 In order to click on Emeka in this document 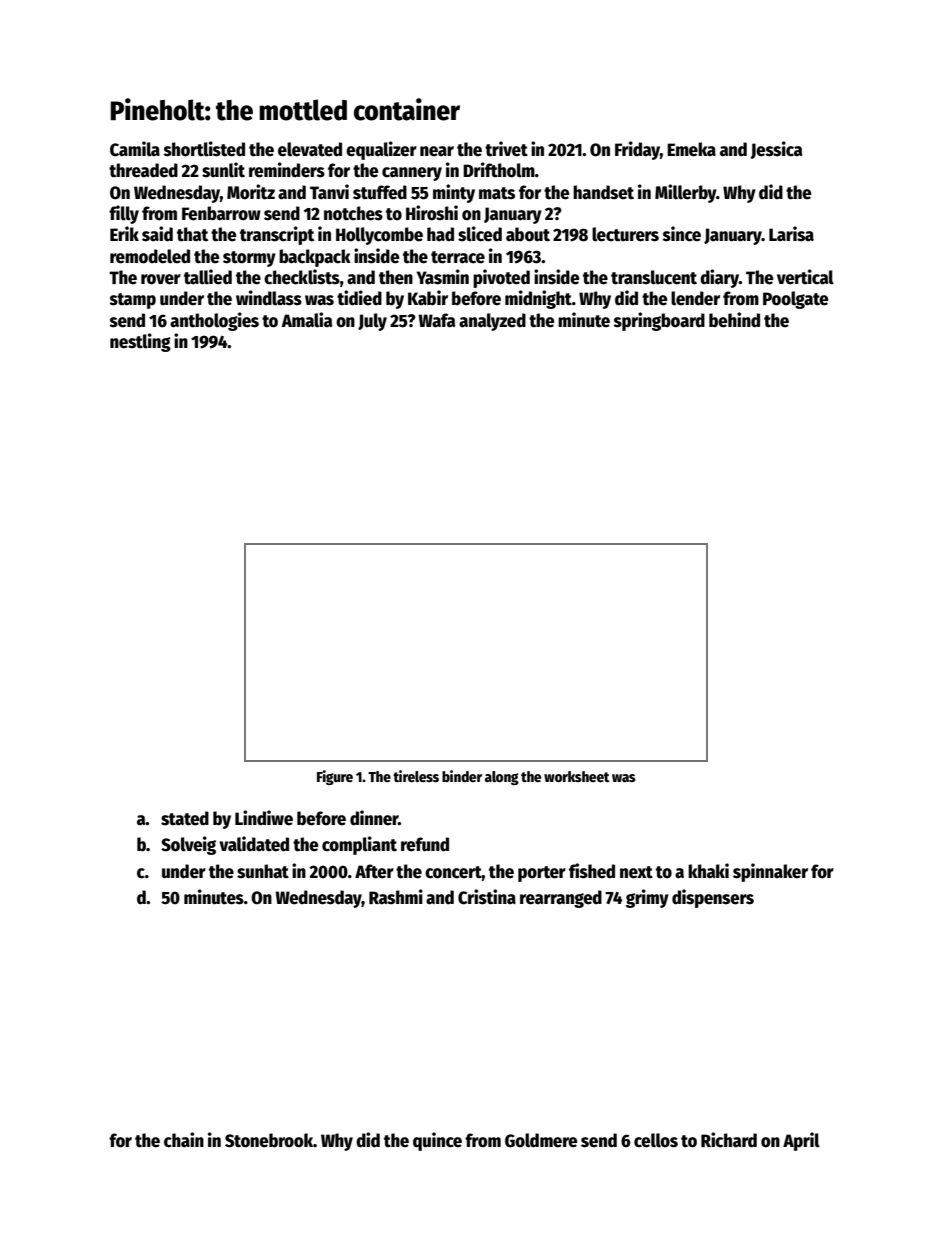, I will do `click(691, 149)`.
